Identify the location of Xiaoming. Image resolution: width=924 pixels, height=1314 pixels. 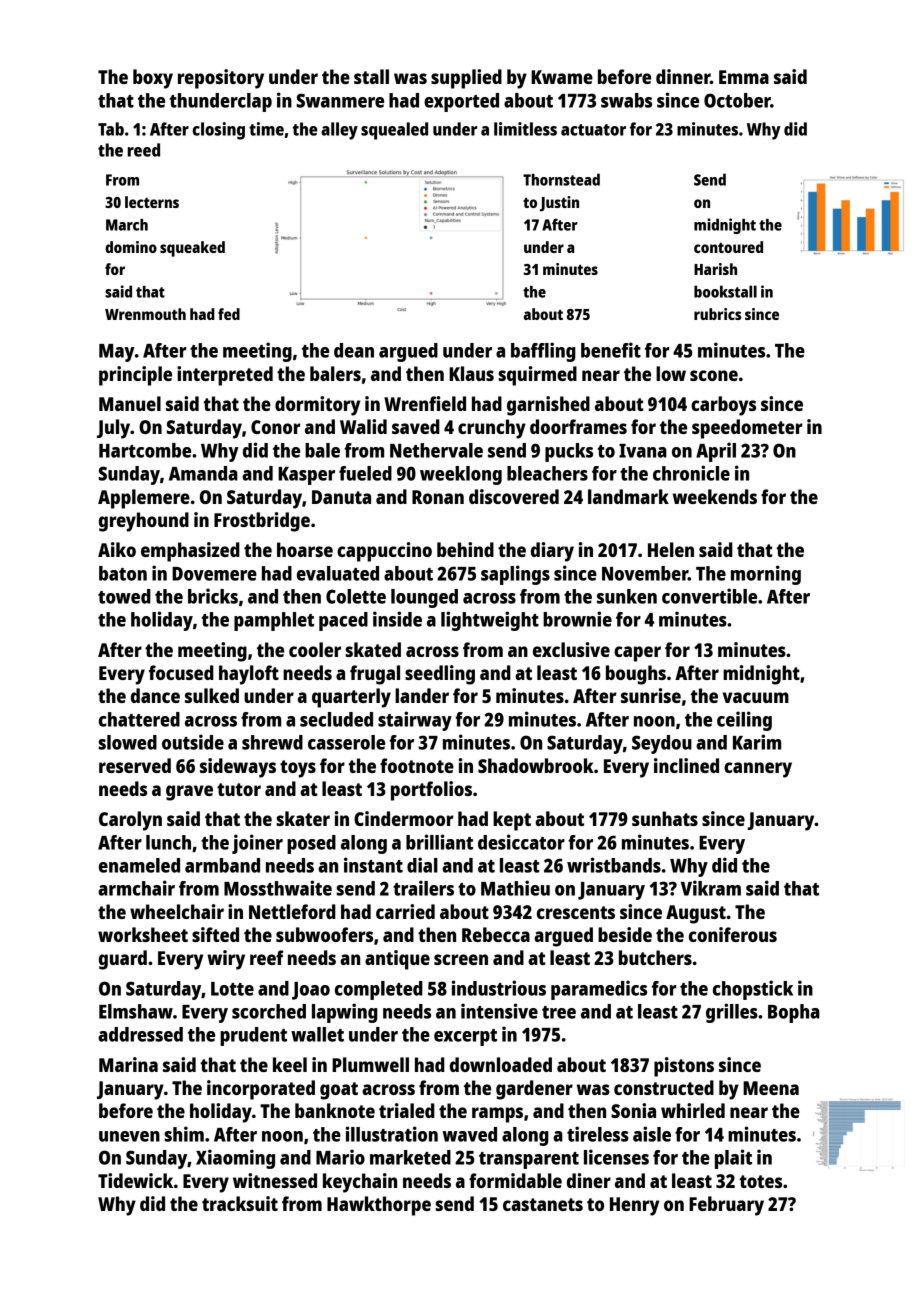
(235, 1159).
